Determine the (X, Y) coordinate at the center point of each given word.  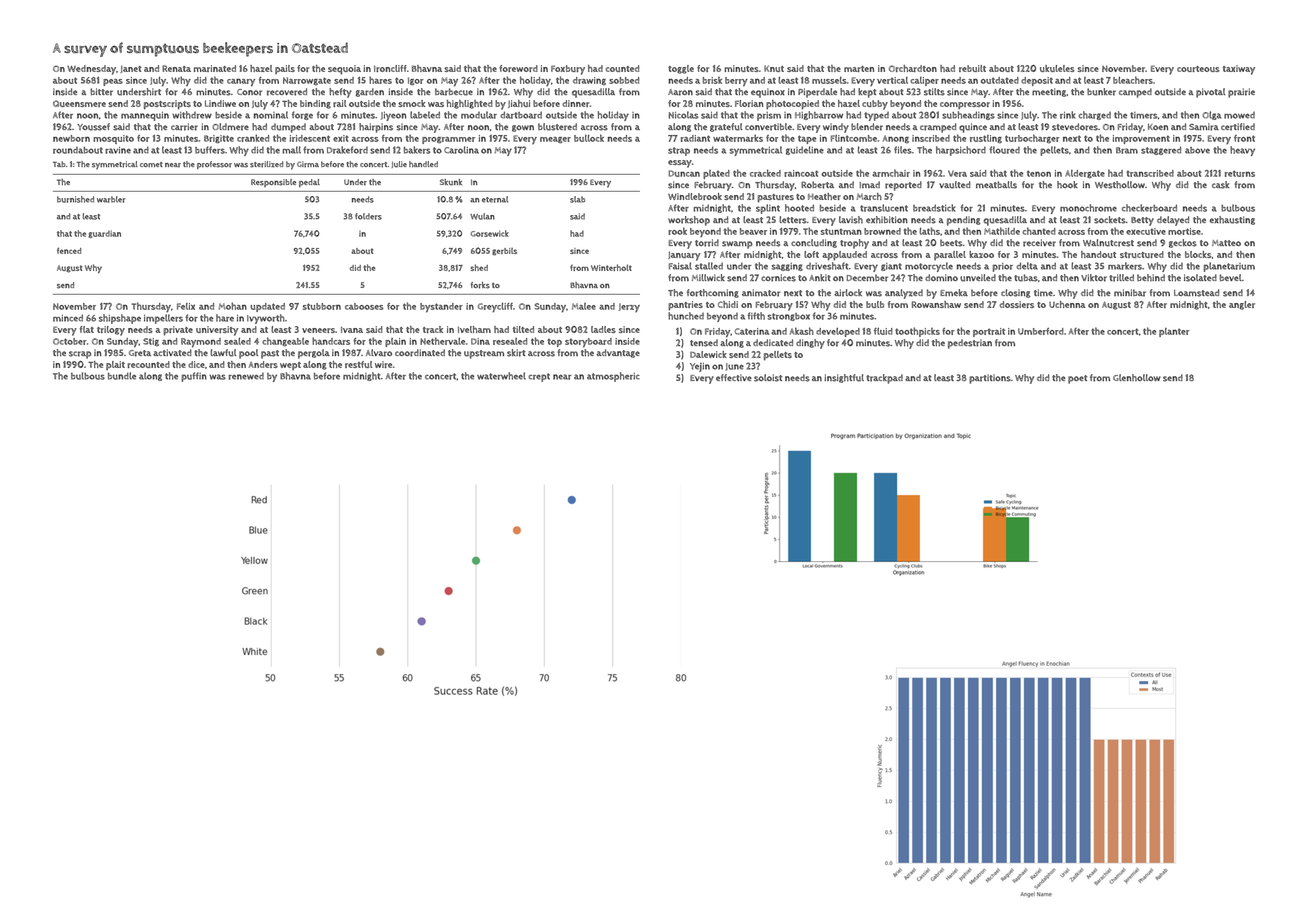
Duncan (684, 173)
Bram (1127, 150)
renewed (246, 376)
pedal (309, 183)
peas (113, 82)
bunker (1101, 92)
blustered (557, 127)
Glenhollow (1137, 377)
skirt (516, 353)
